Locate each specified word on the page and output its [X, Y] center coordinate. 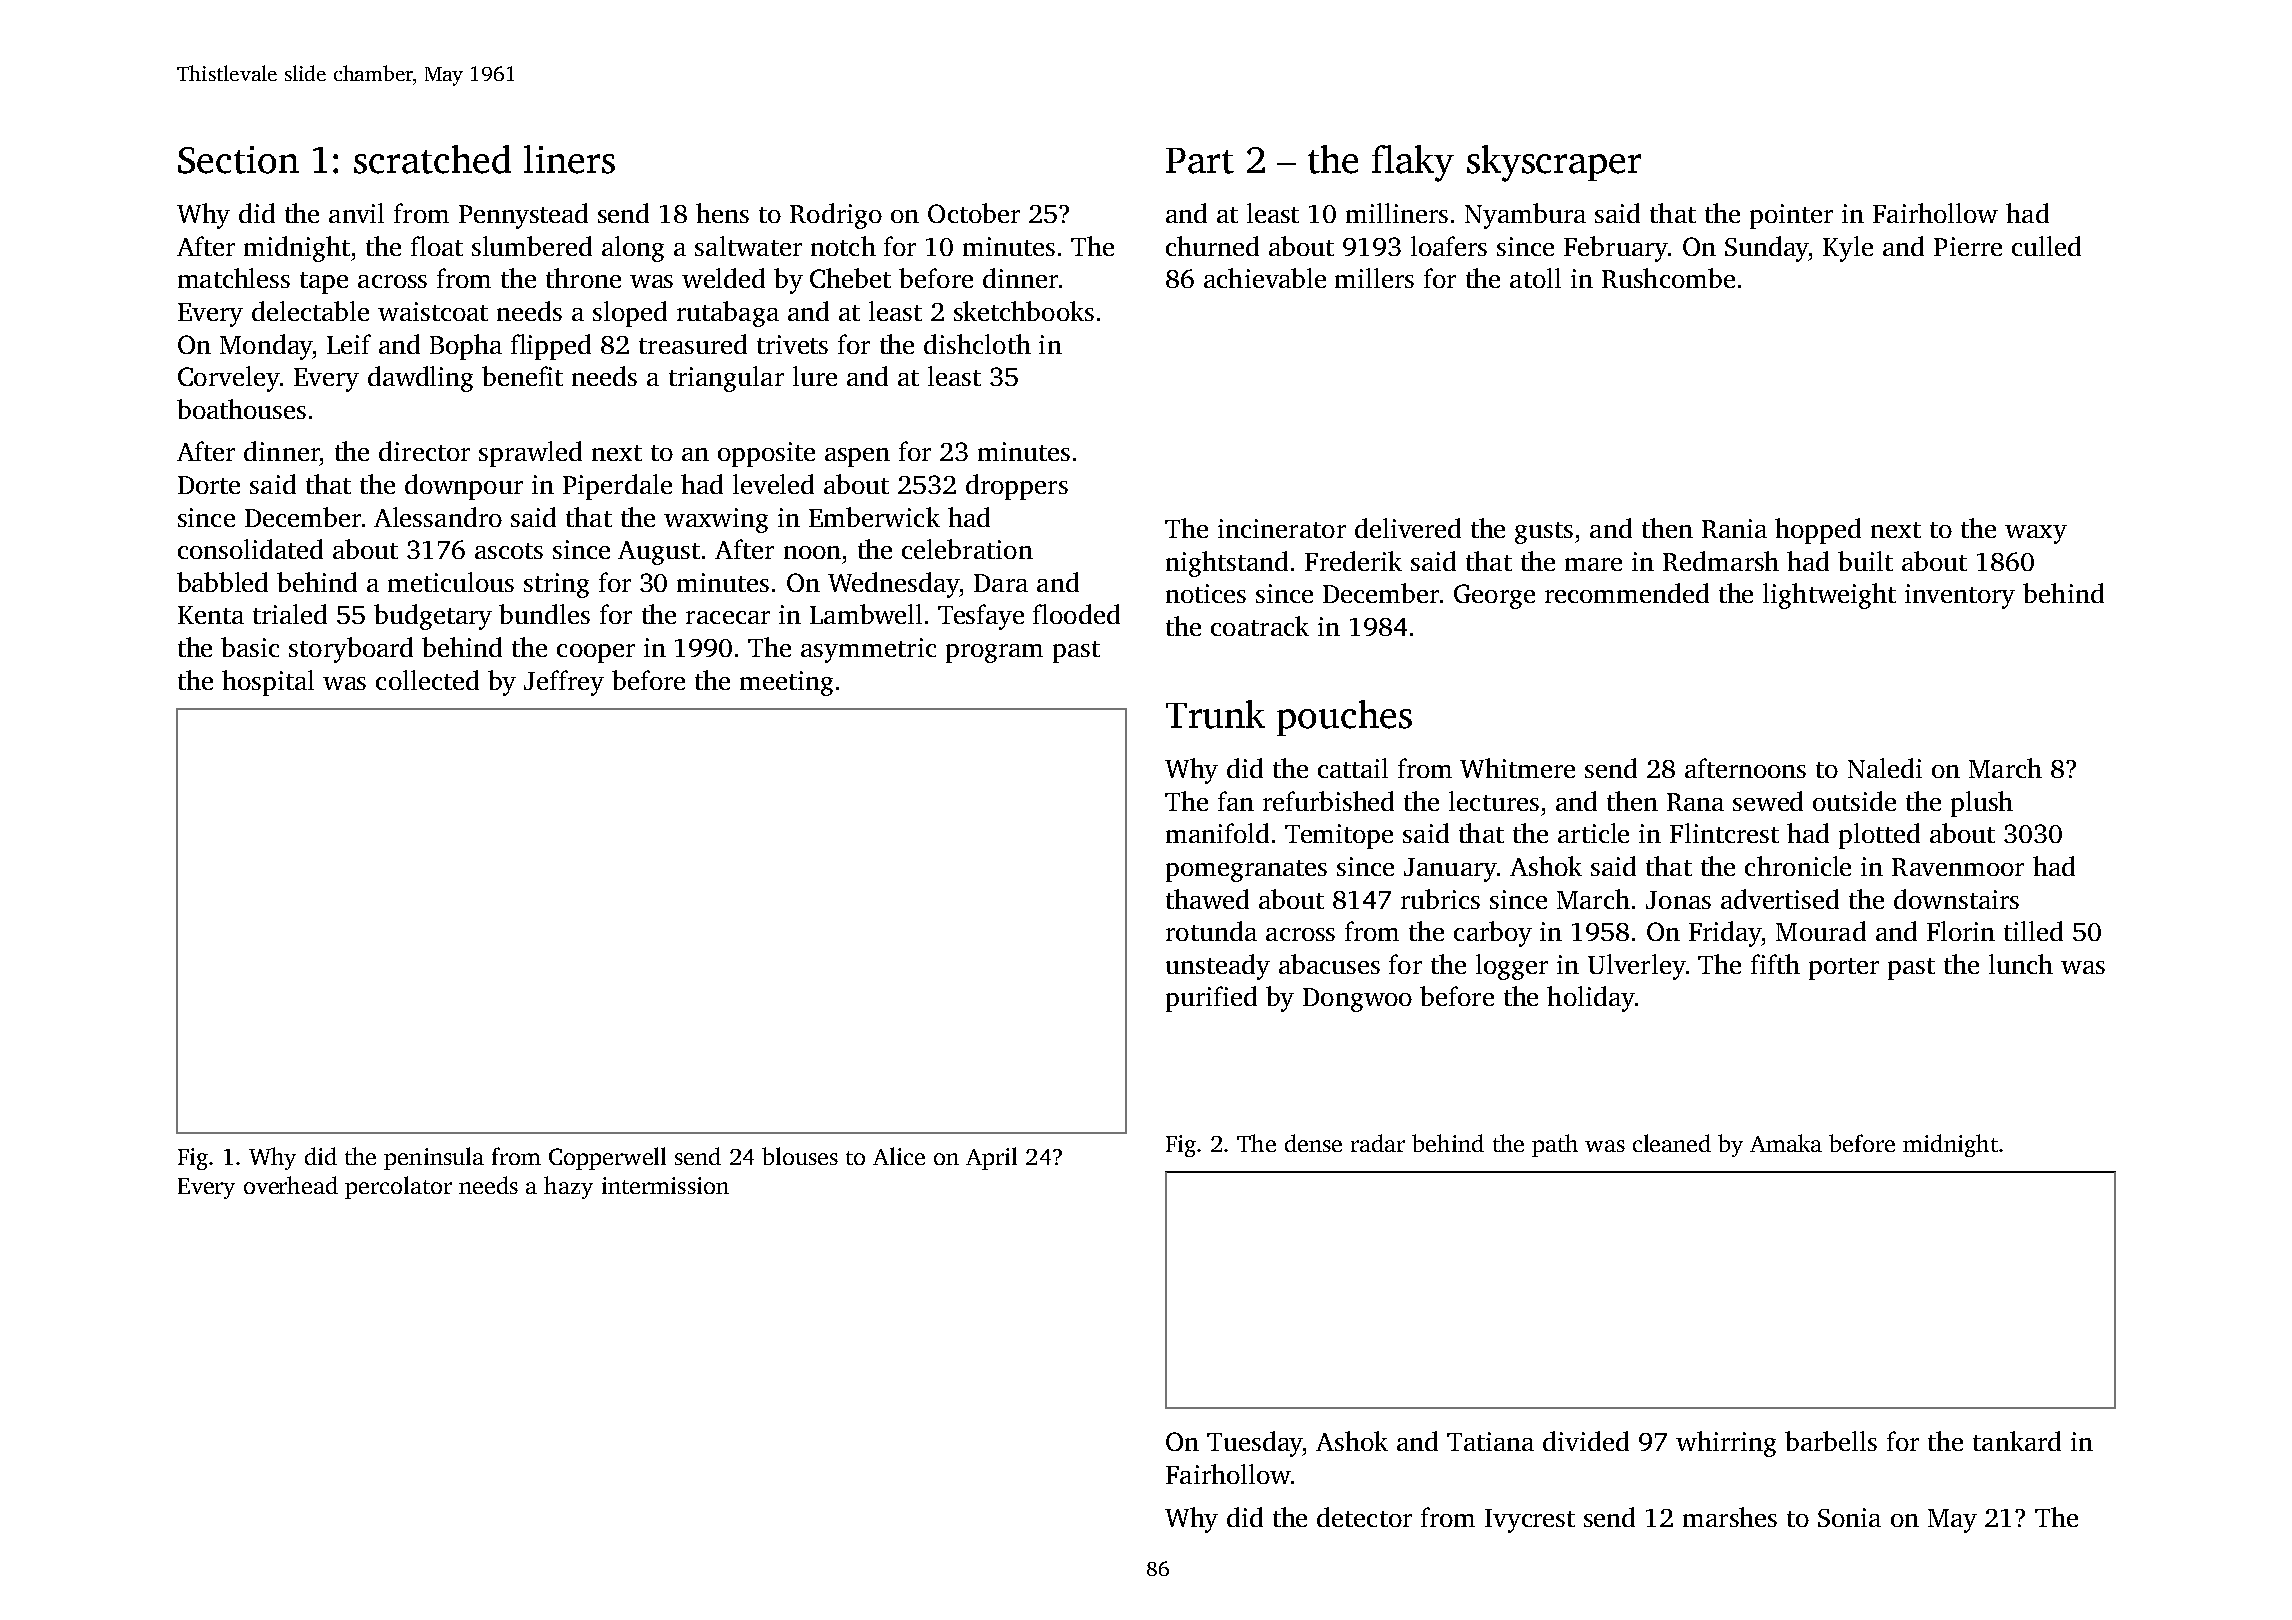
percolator [398, 1187]
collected [427, 680]
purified [1211, 999]
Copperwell [607, 1158]
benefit [522, 376]
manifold [1217, 833]
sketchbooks [1024, 311]
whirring [1726, 1444]
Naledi [1885, 768]
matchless [234, 278]
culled [2046, 246]
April [991, 1158]
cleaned [1672, 1143]
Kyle [1848, 249]
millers [1374, 278]
